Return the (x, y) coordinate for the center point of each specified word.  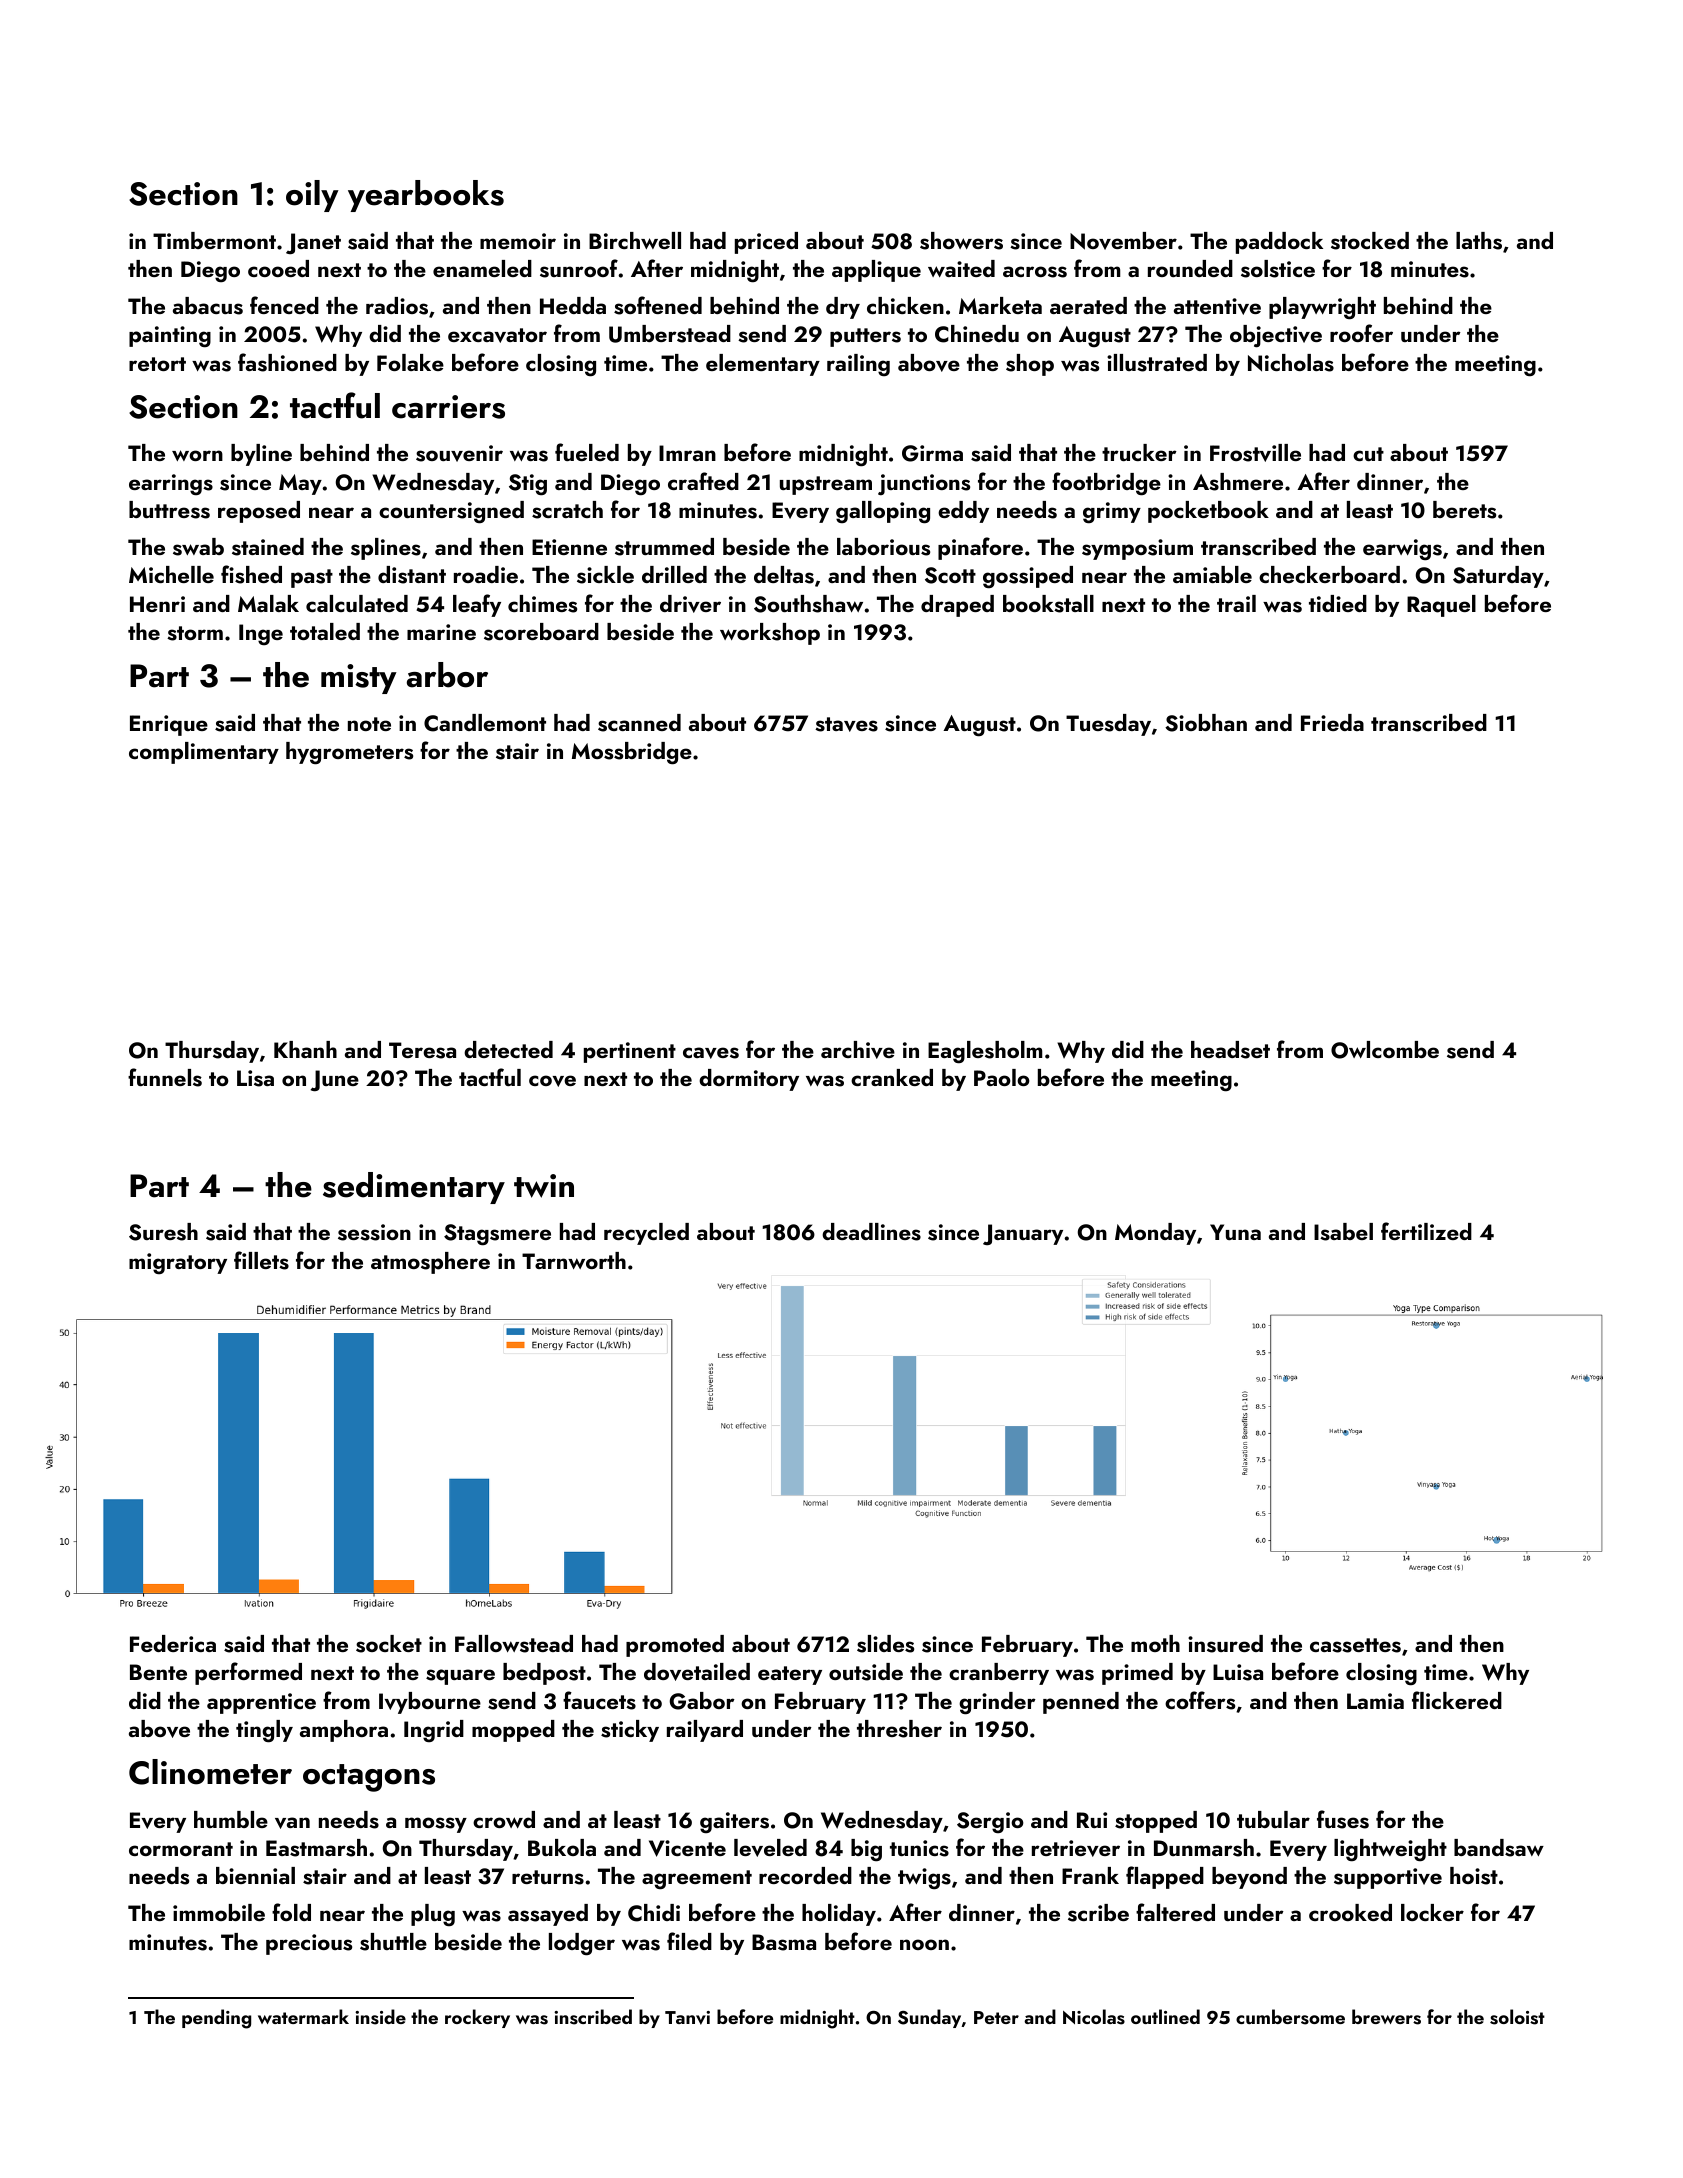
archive (858, 1050)
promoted (675, 1646)
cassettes (1355, 1645)
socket (389, 1644)
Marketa (1000, 305)
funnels (165, 1077)
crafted (703, 481)
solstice (1278, 269)
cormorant (181, 1849)
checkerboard (1329, 574)
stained (268, 547)
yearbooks (426, 196)
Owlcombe (1385, 1050)
